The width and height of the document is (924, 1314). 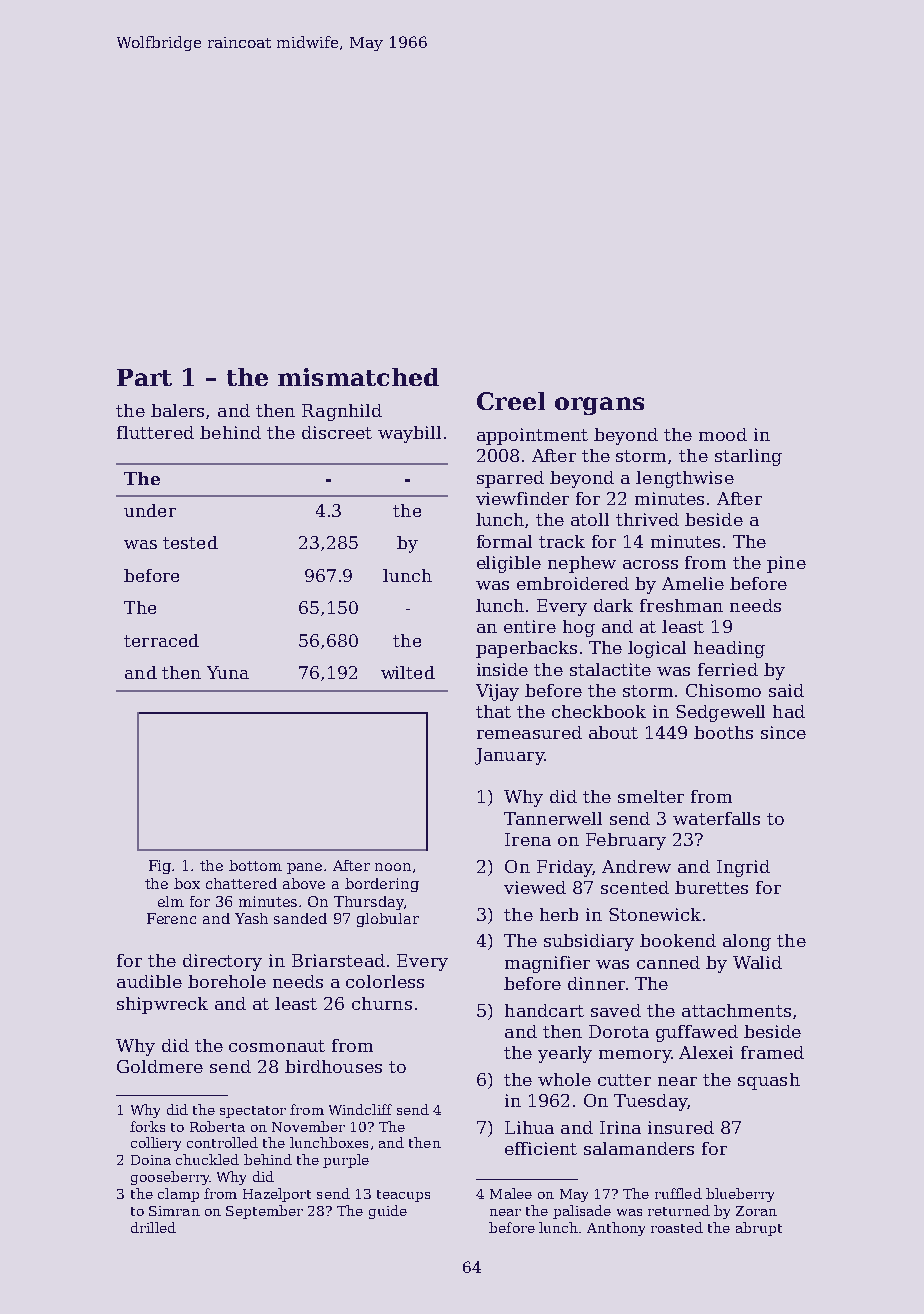 I want to click on clamp, so click(x=178, y=1195).
